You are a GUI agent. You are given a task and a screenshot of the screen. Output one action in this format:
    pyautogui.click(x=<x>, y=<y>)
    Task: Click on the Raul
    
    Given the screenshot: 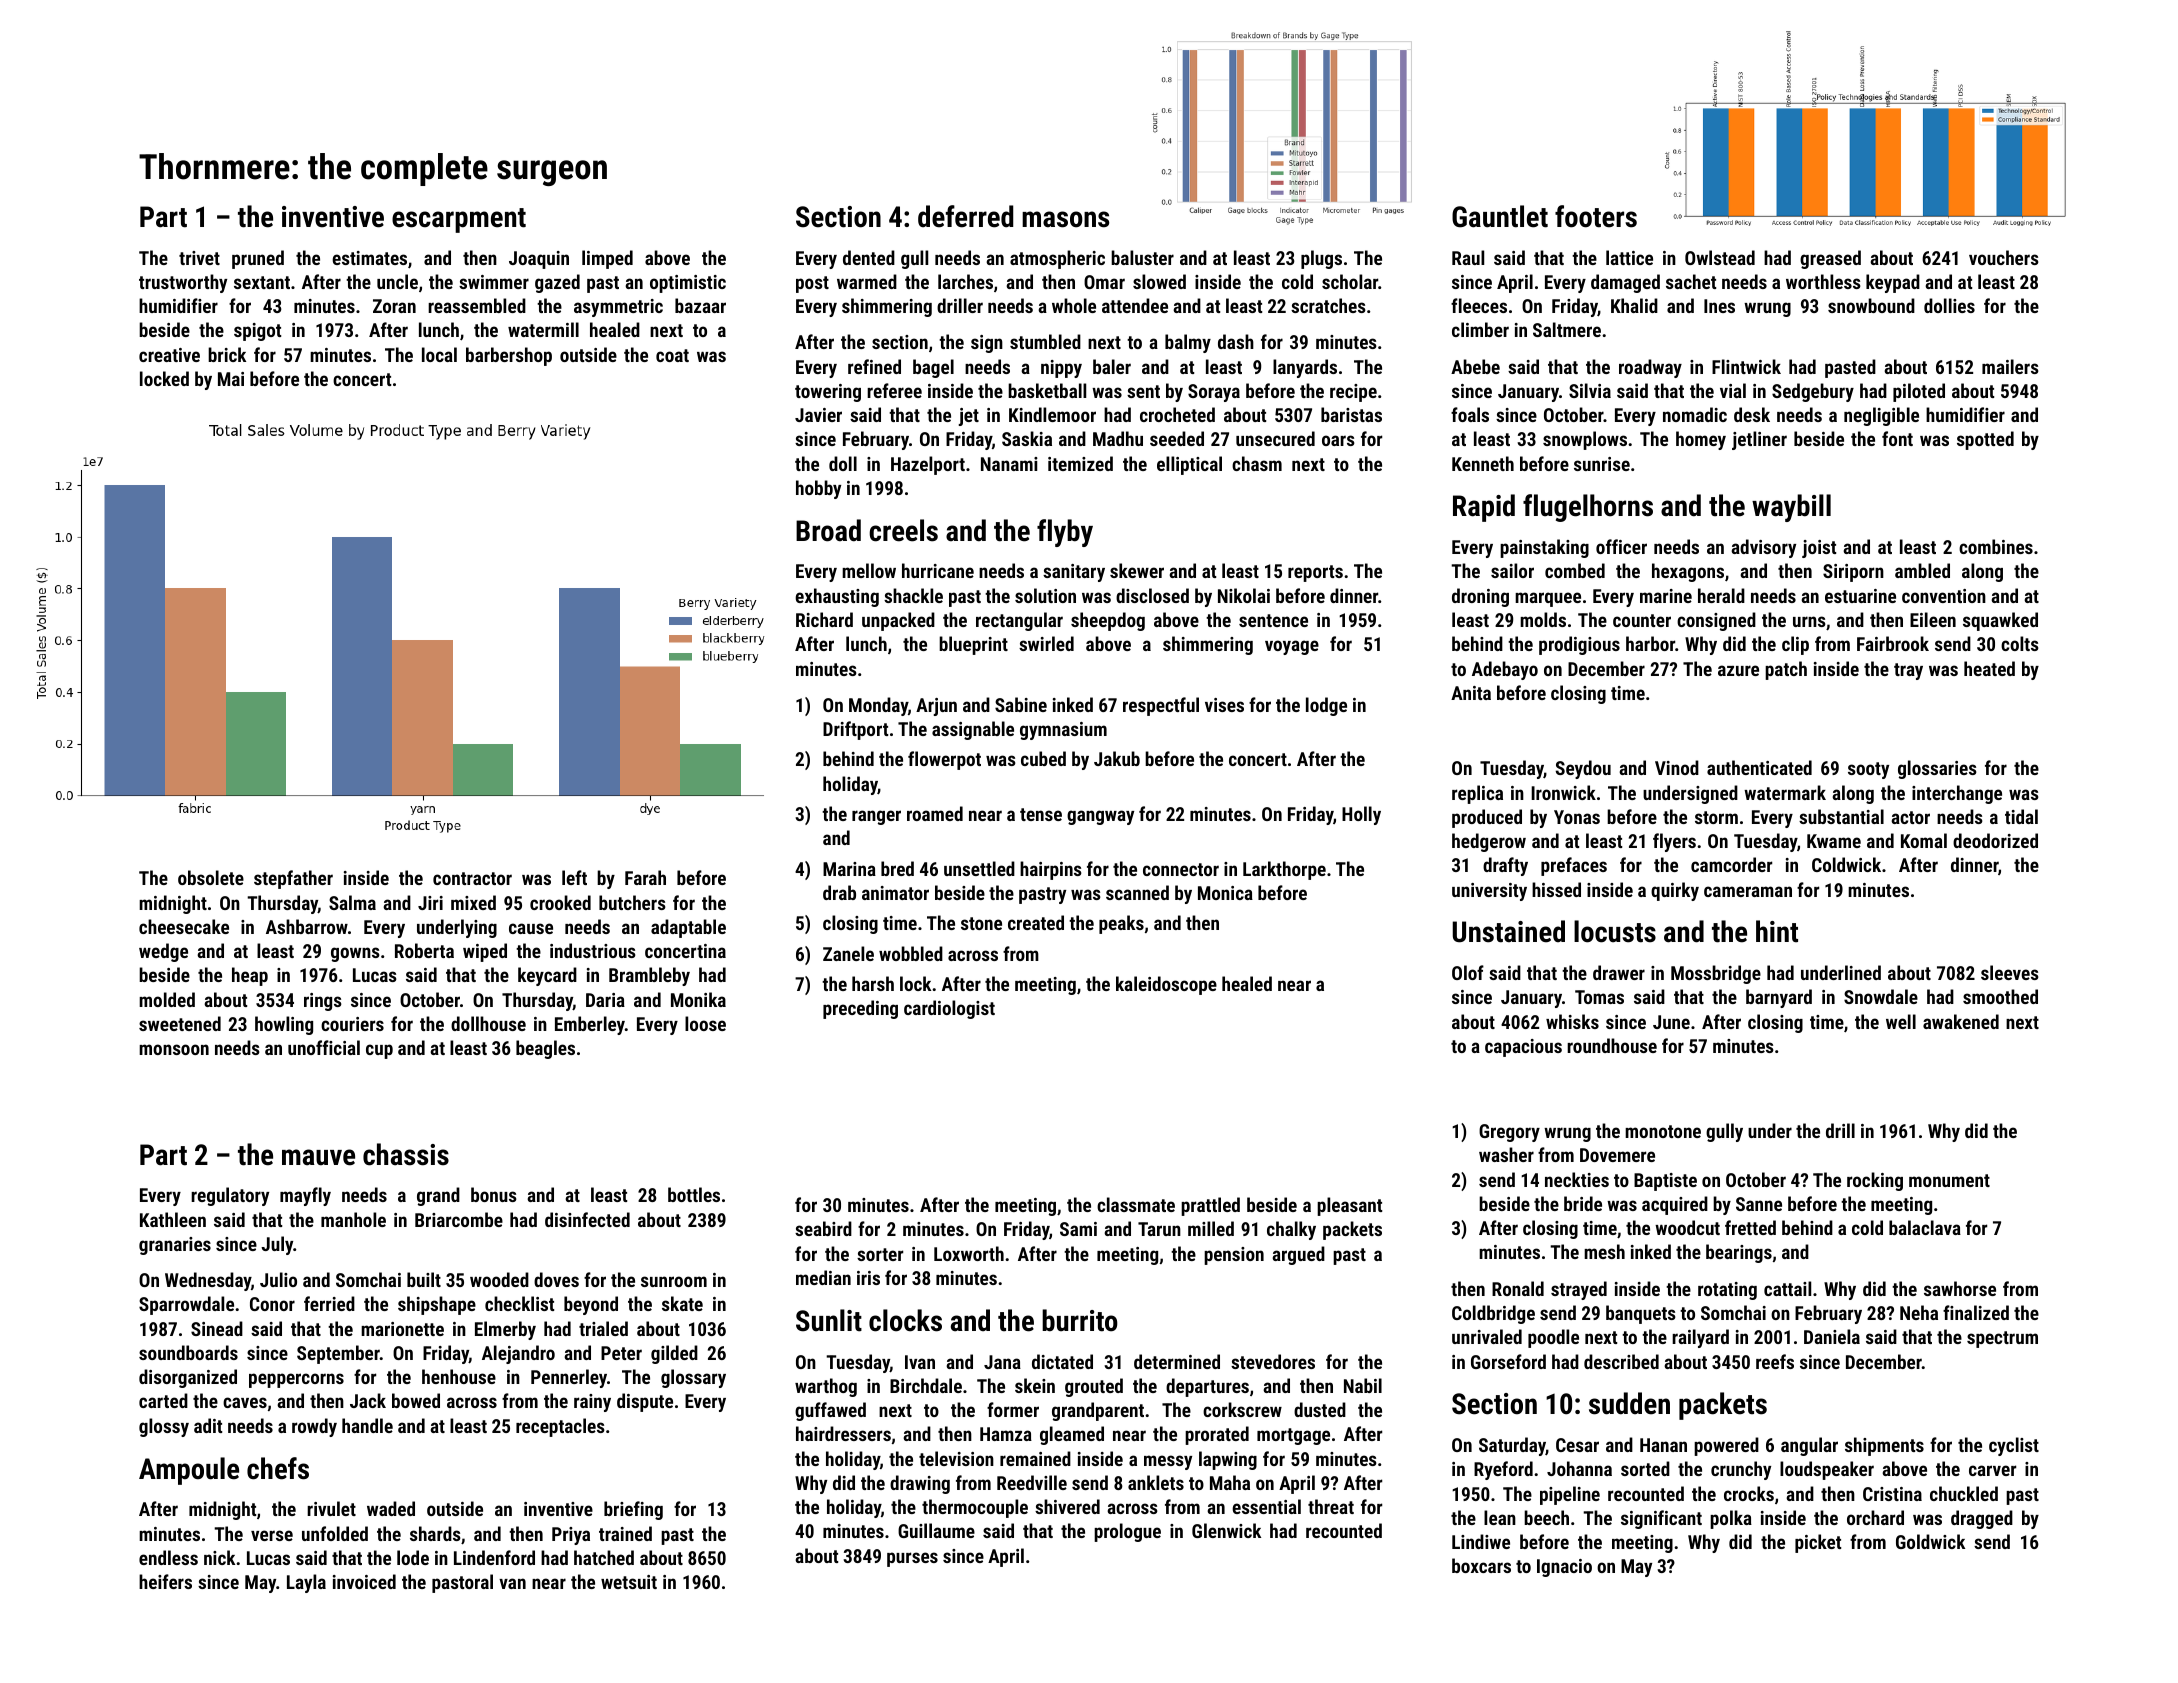 What is the action you would take?
    pyautogui.click(x=1468, y=257)
